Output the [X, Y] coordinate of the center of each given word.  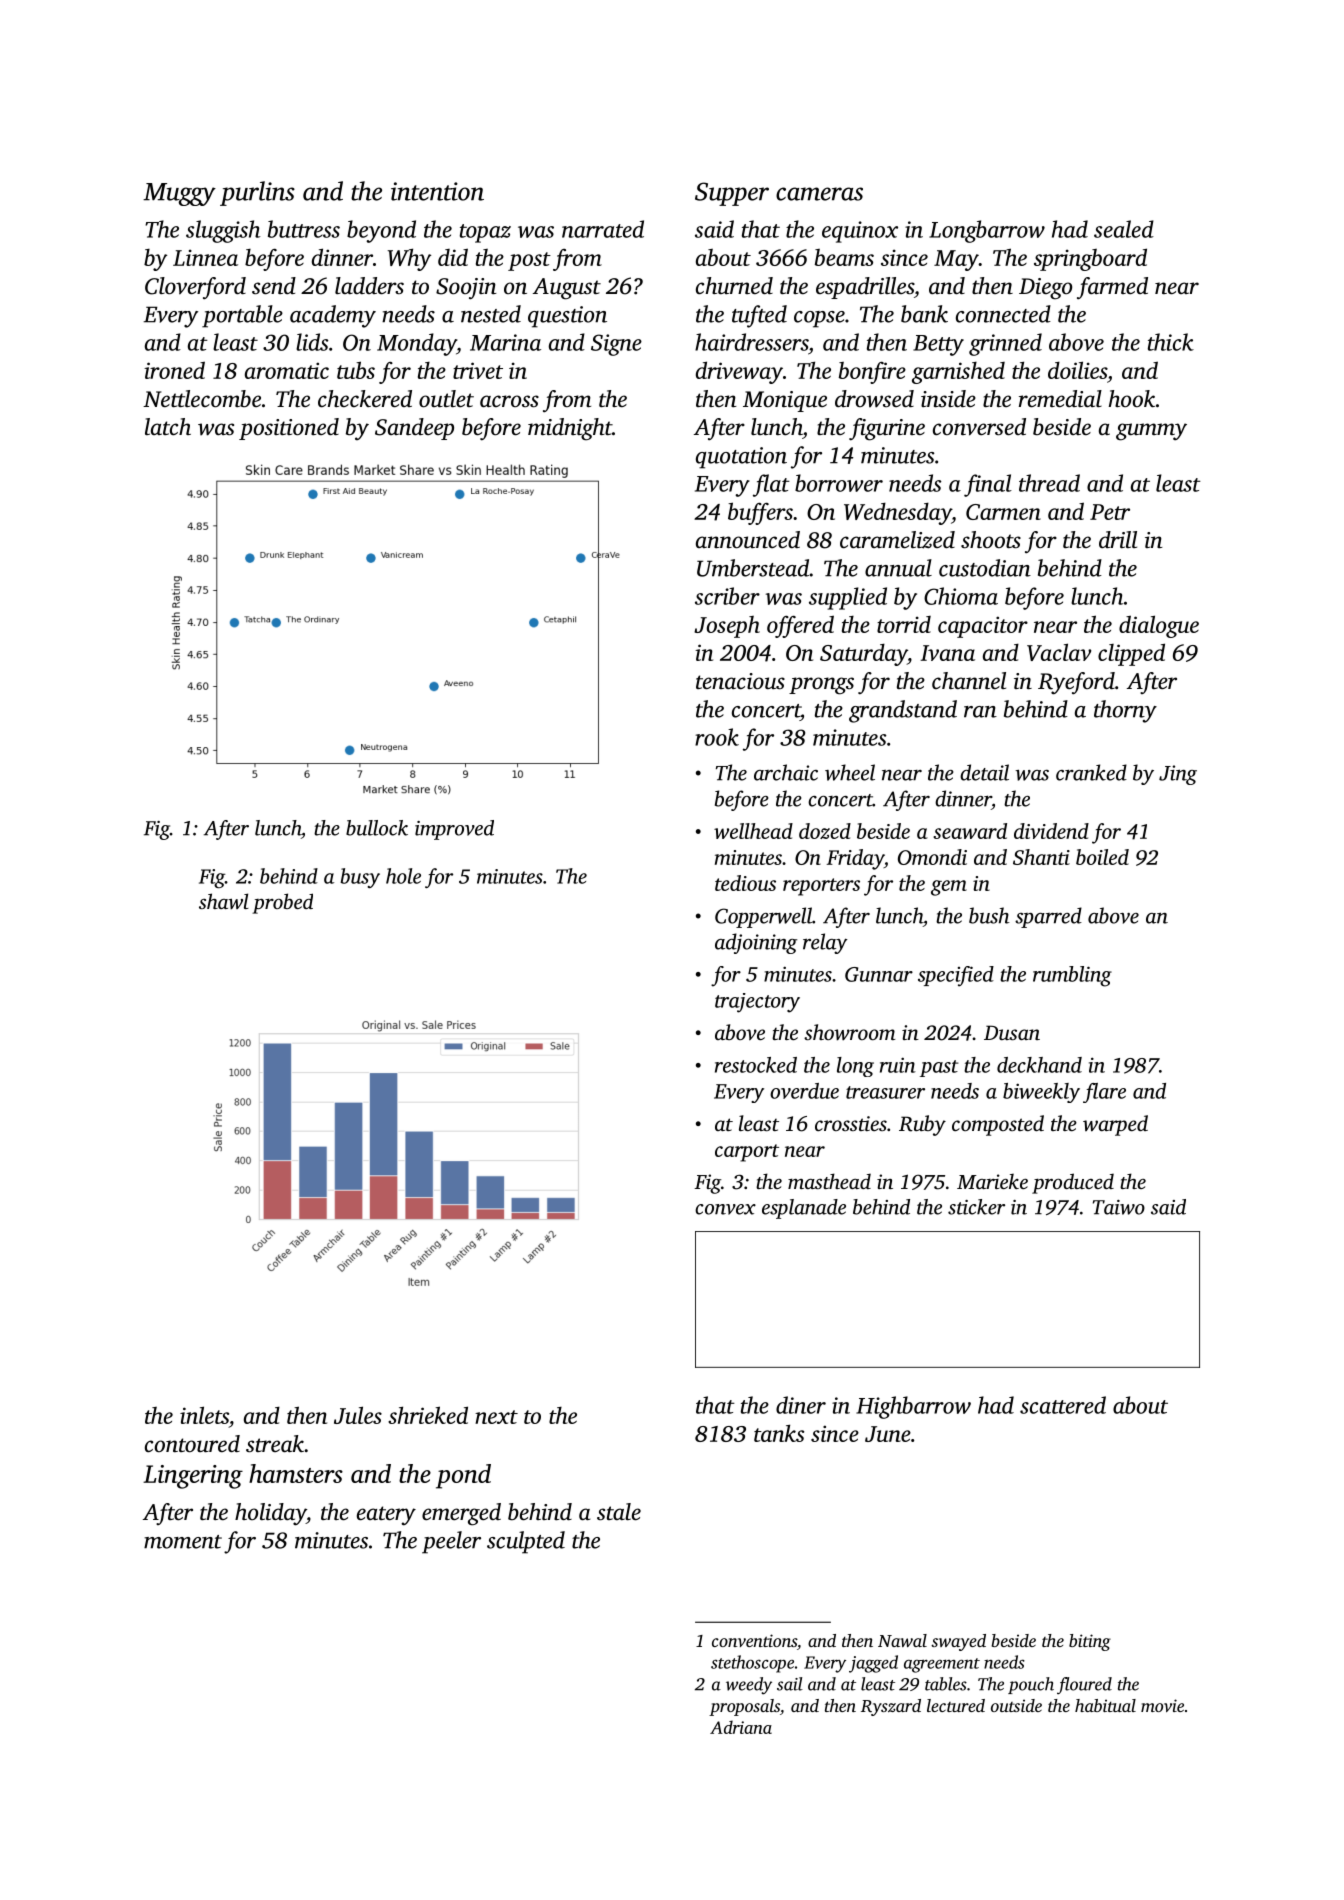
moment [183, 1542]
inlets [204, 1415]
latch [168, 427]
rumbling [1072, 976]
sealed [1124, 229]
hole [403, 876]
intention [437, 191]
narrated [603, 229]
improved [454, 830]
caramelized [897, 540]
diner [801, 1405]
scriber [727, 596]
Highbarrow [913, 1407]
